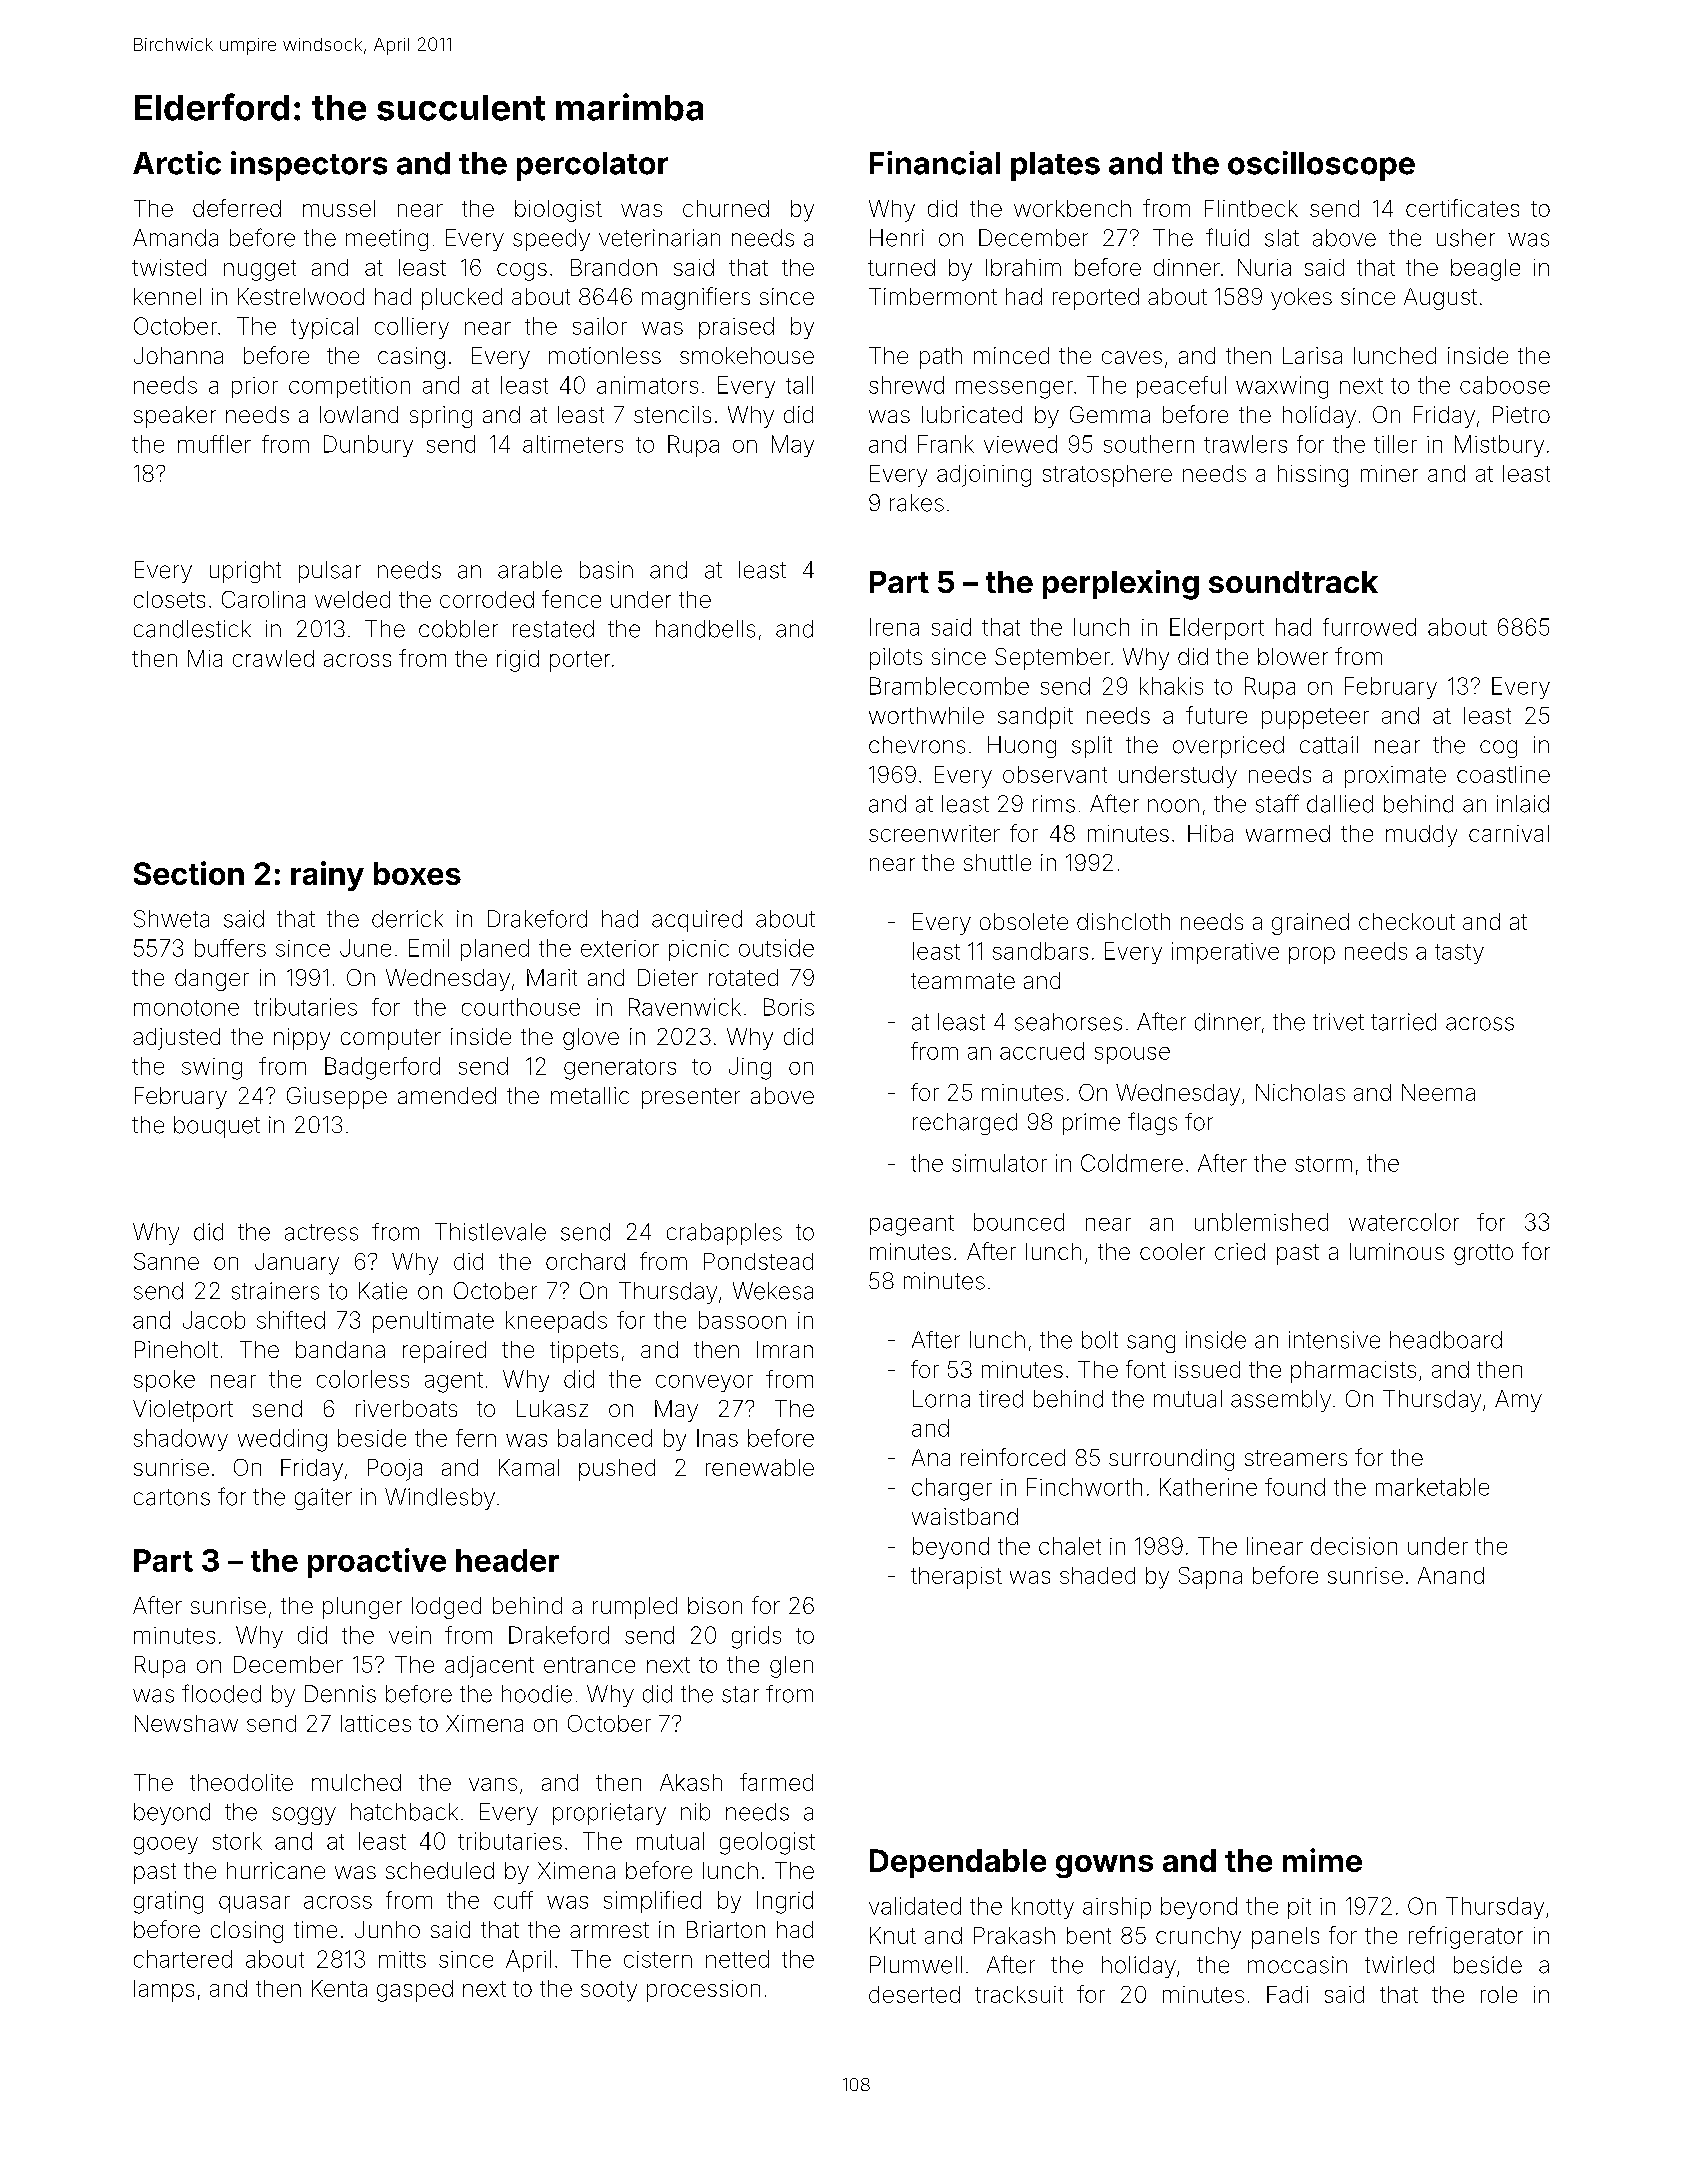  I want to click on arable, so click(530, 570).
